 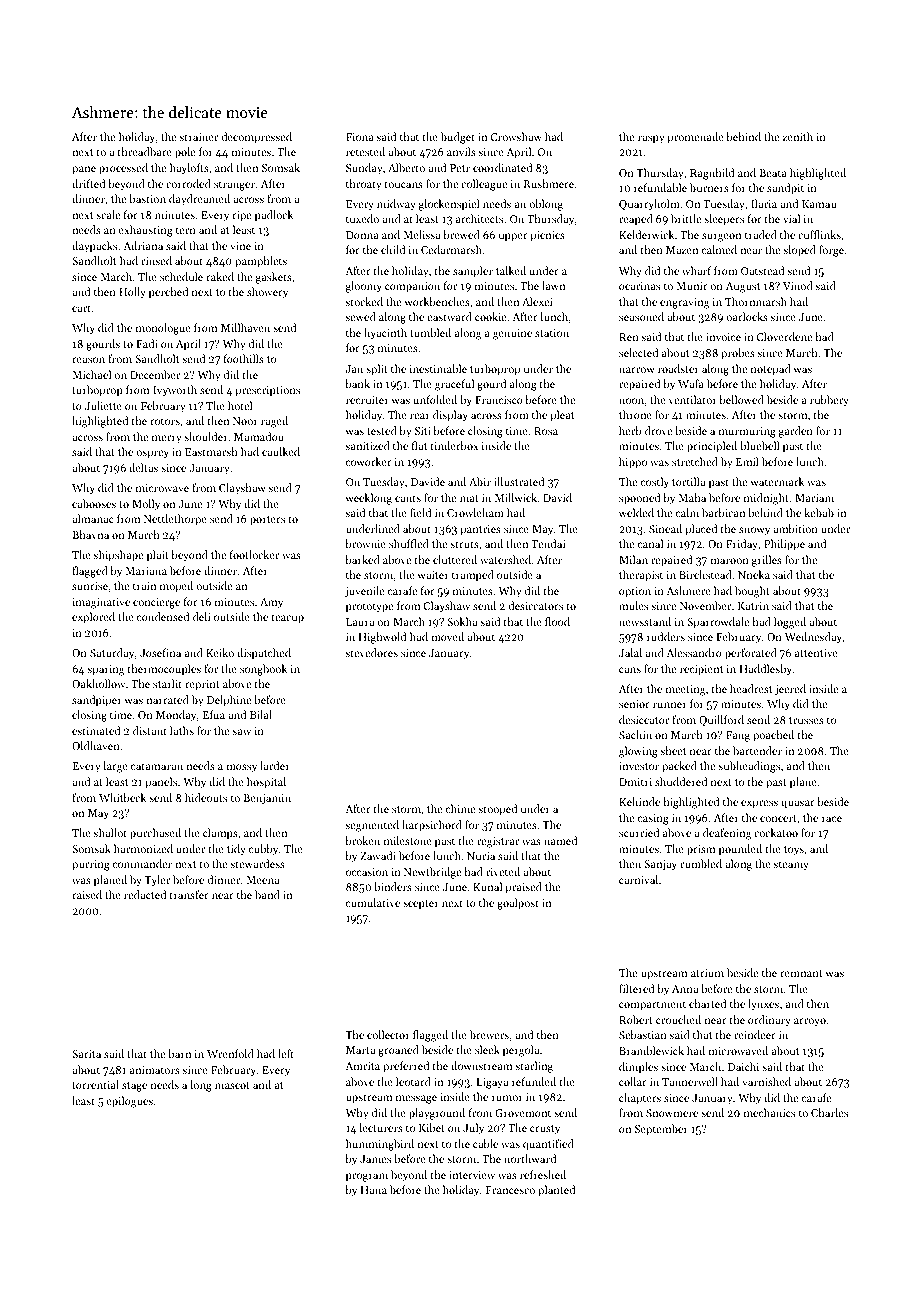 I want to click on program, so click(x=367, y=1177).
